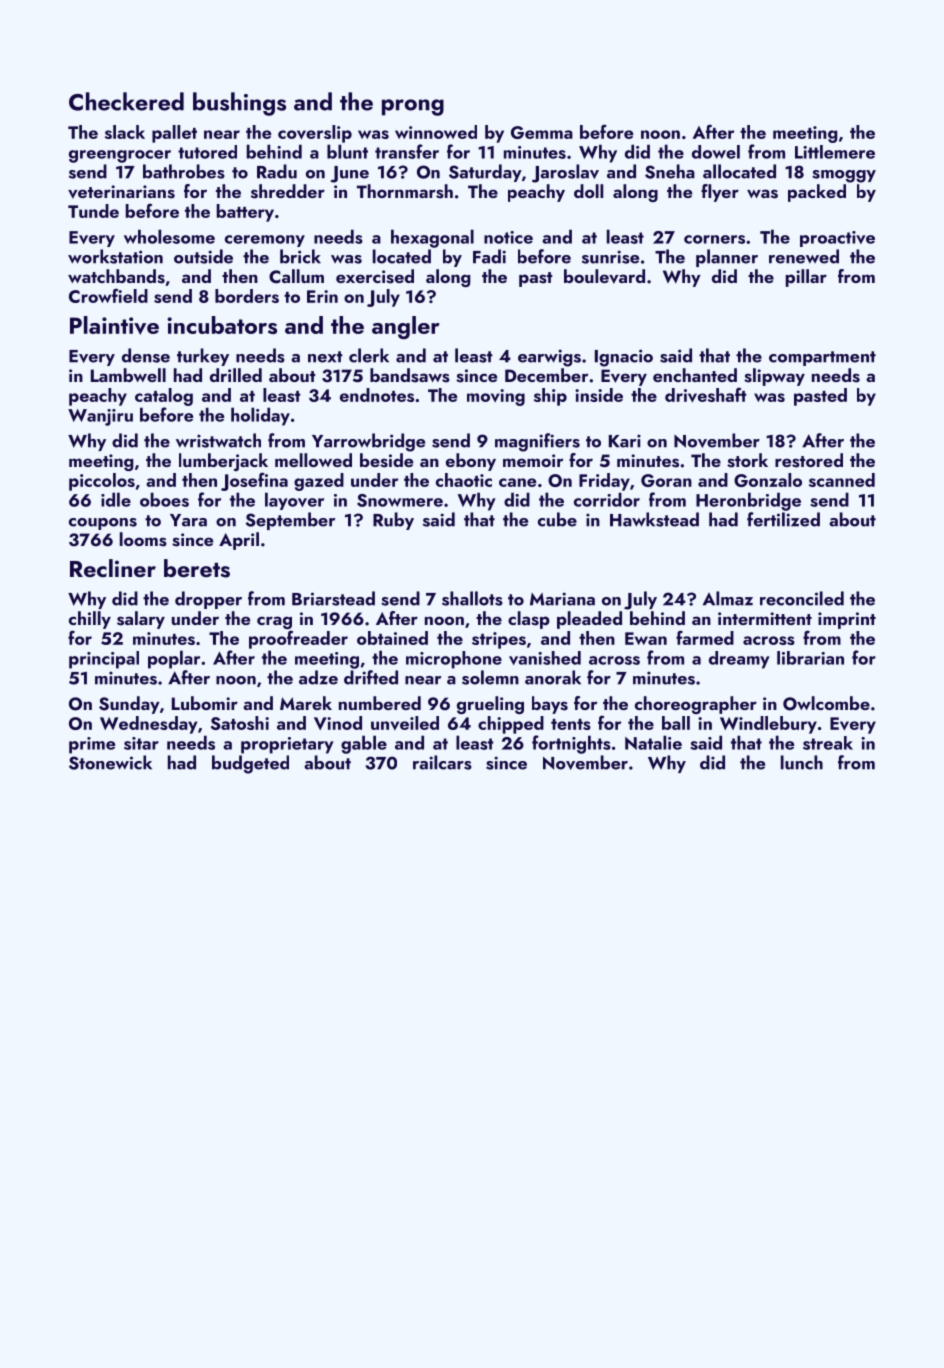 The image size is (944, 1368). I want to click on dowel, so click(716, 152).
